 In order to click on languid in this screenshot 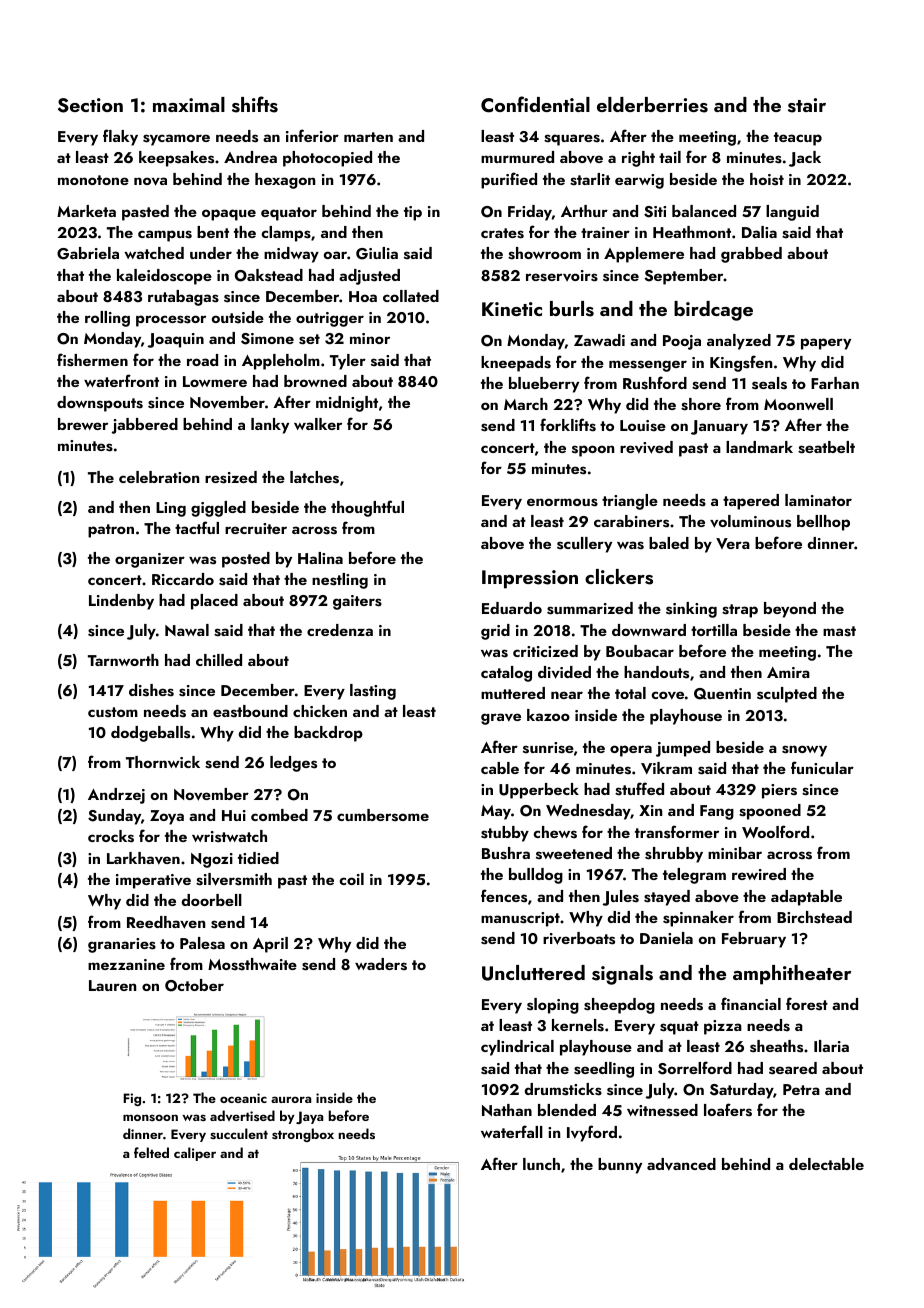, I will do `click(792, 213)`.
